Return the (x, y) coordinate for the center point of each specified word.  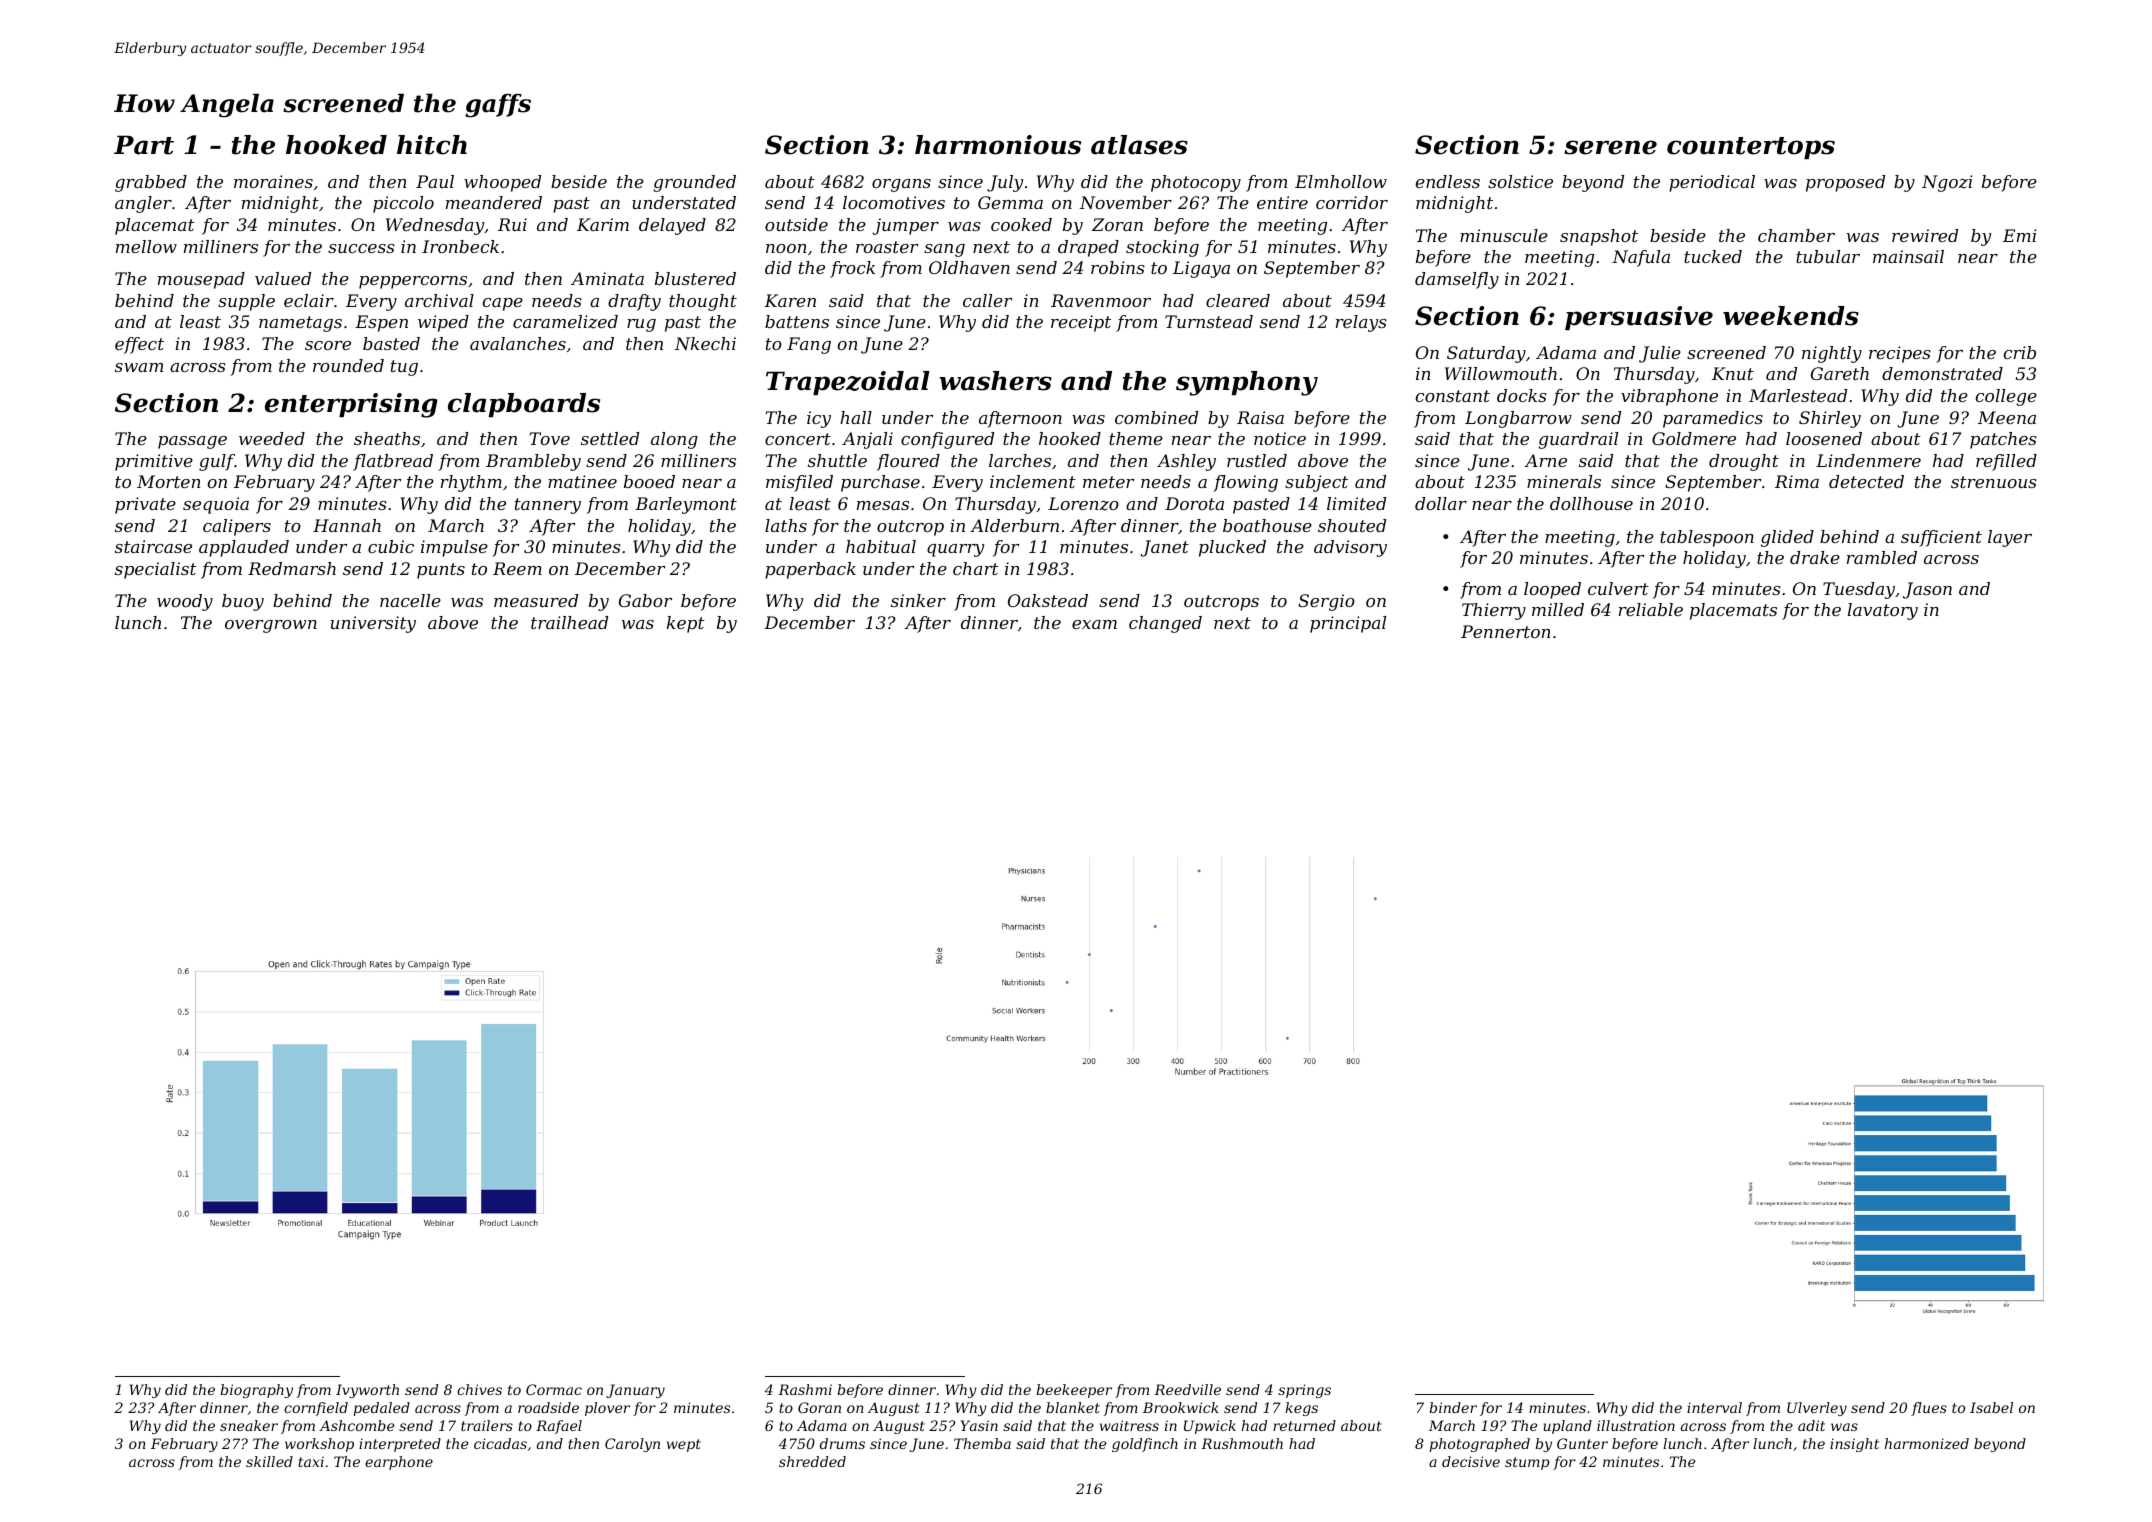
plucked (1232, 548)
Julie (1660, 354)
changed (1165, 624)
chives (479, 1389)
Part (144, 145)
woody (185, 602)
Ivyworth (367, 1391)
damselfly (1457, 280)
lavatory (1883, 611)
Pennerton (1505, 631)
